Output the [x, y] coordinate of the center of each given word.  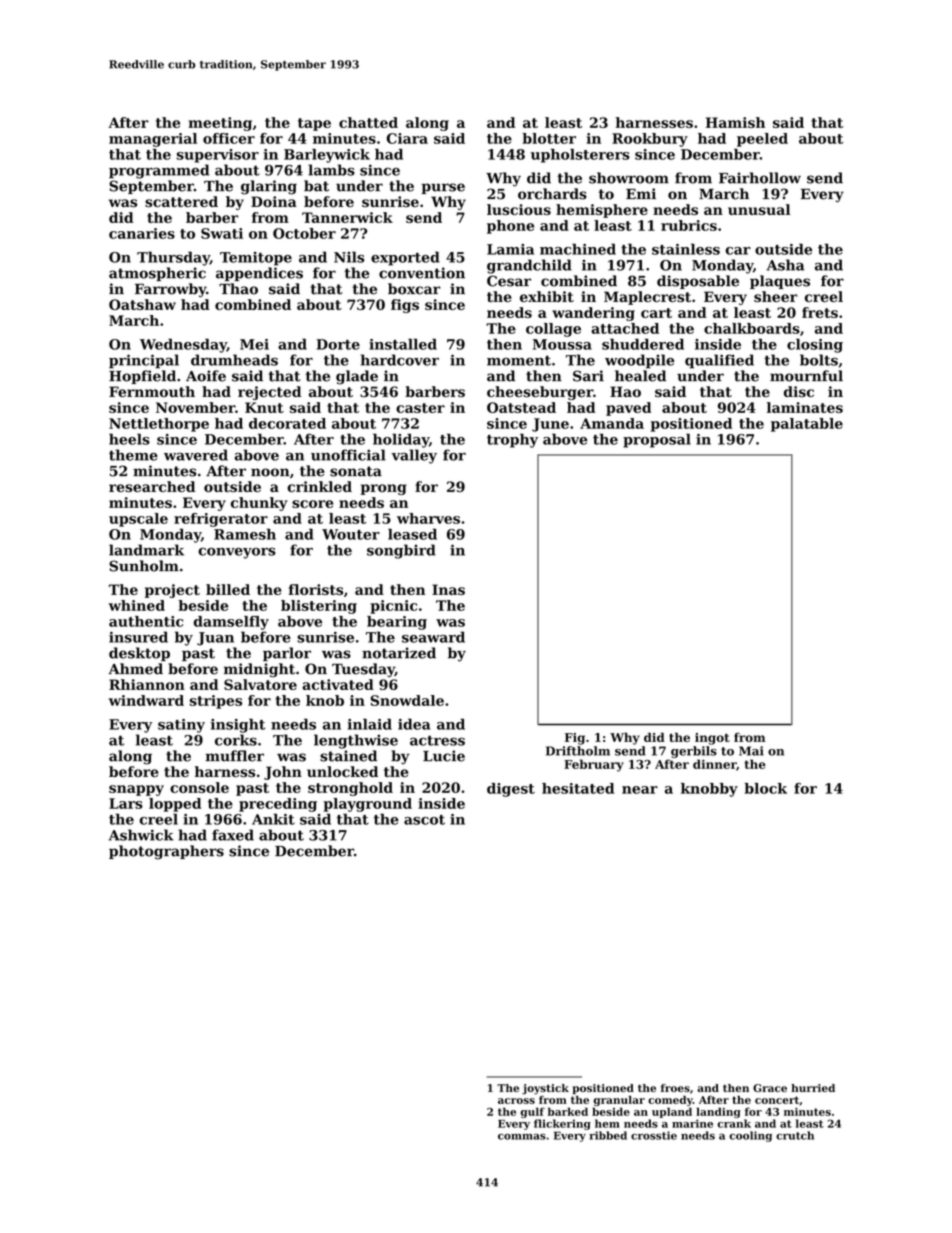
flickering [562, 1124]
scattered [181, 201]
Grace [770, 1088]
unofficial [348, 455]
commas [522, 1136]
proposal [657, 441]
